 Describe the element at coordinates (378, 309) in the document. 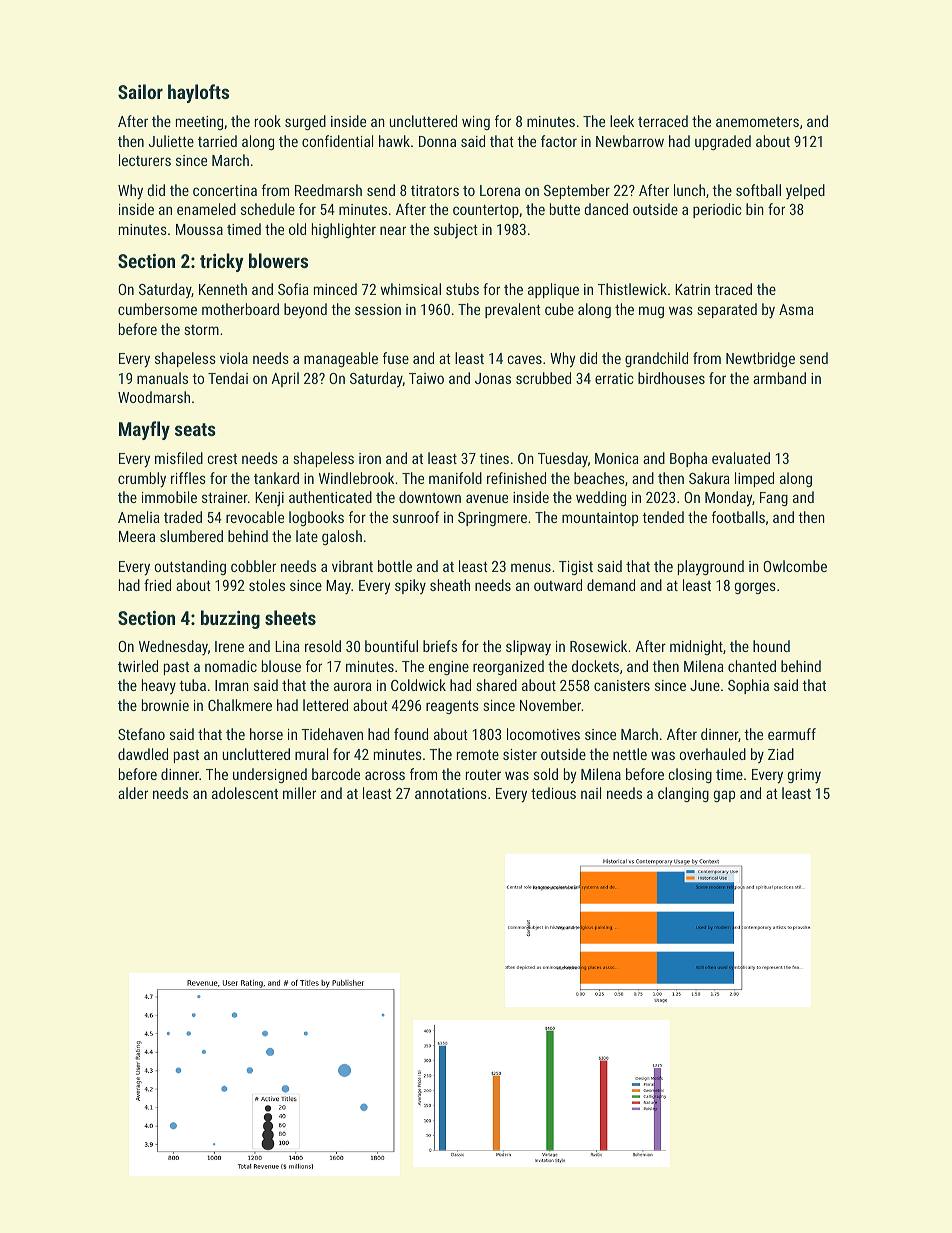

I see `session` at that location.
